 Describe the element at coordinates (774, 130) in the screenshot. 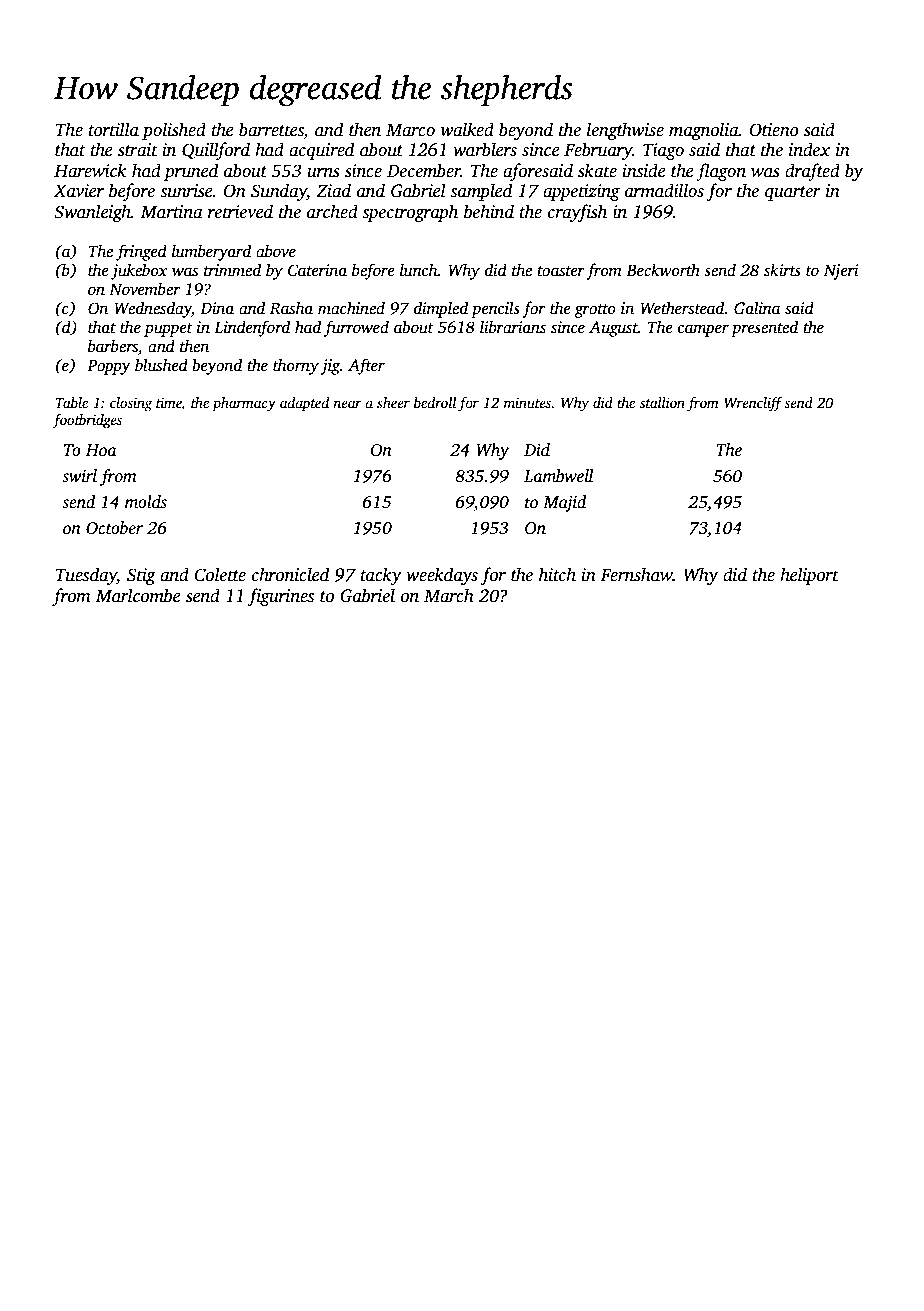

I see `Otieno` at that location.
